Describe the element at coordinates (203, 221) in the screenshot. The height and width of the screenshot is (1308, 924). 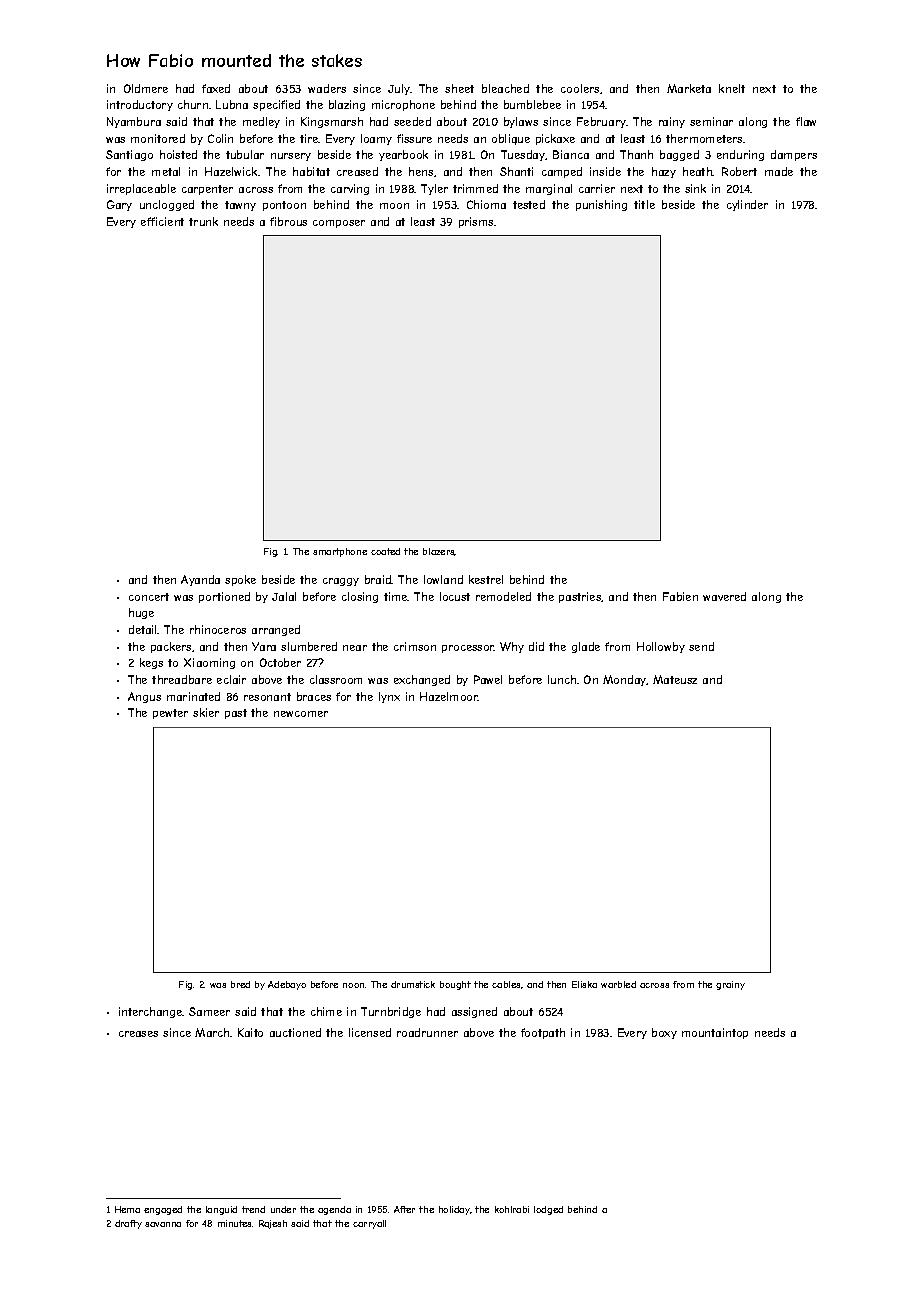
I see `trunk` at that location.
